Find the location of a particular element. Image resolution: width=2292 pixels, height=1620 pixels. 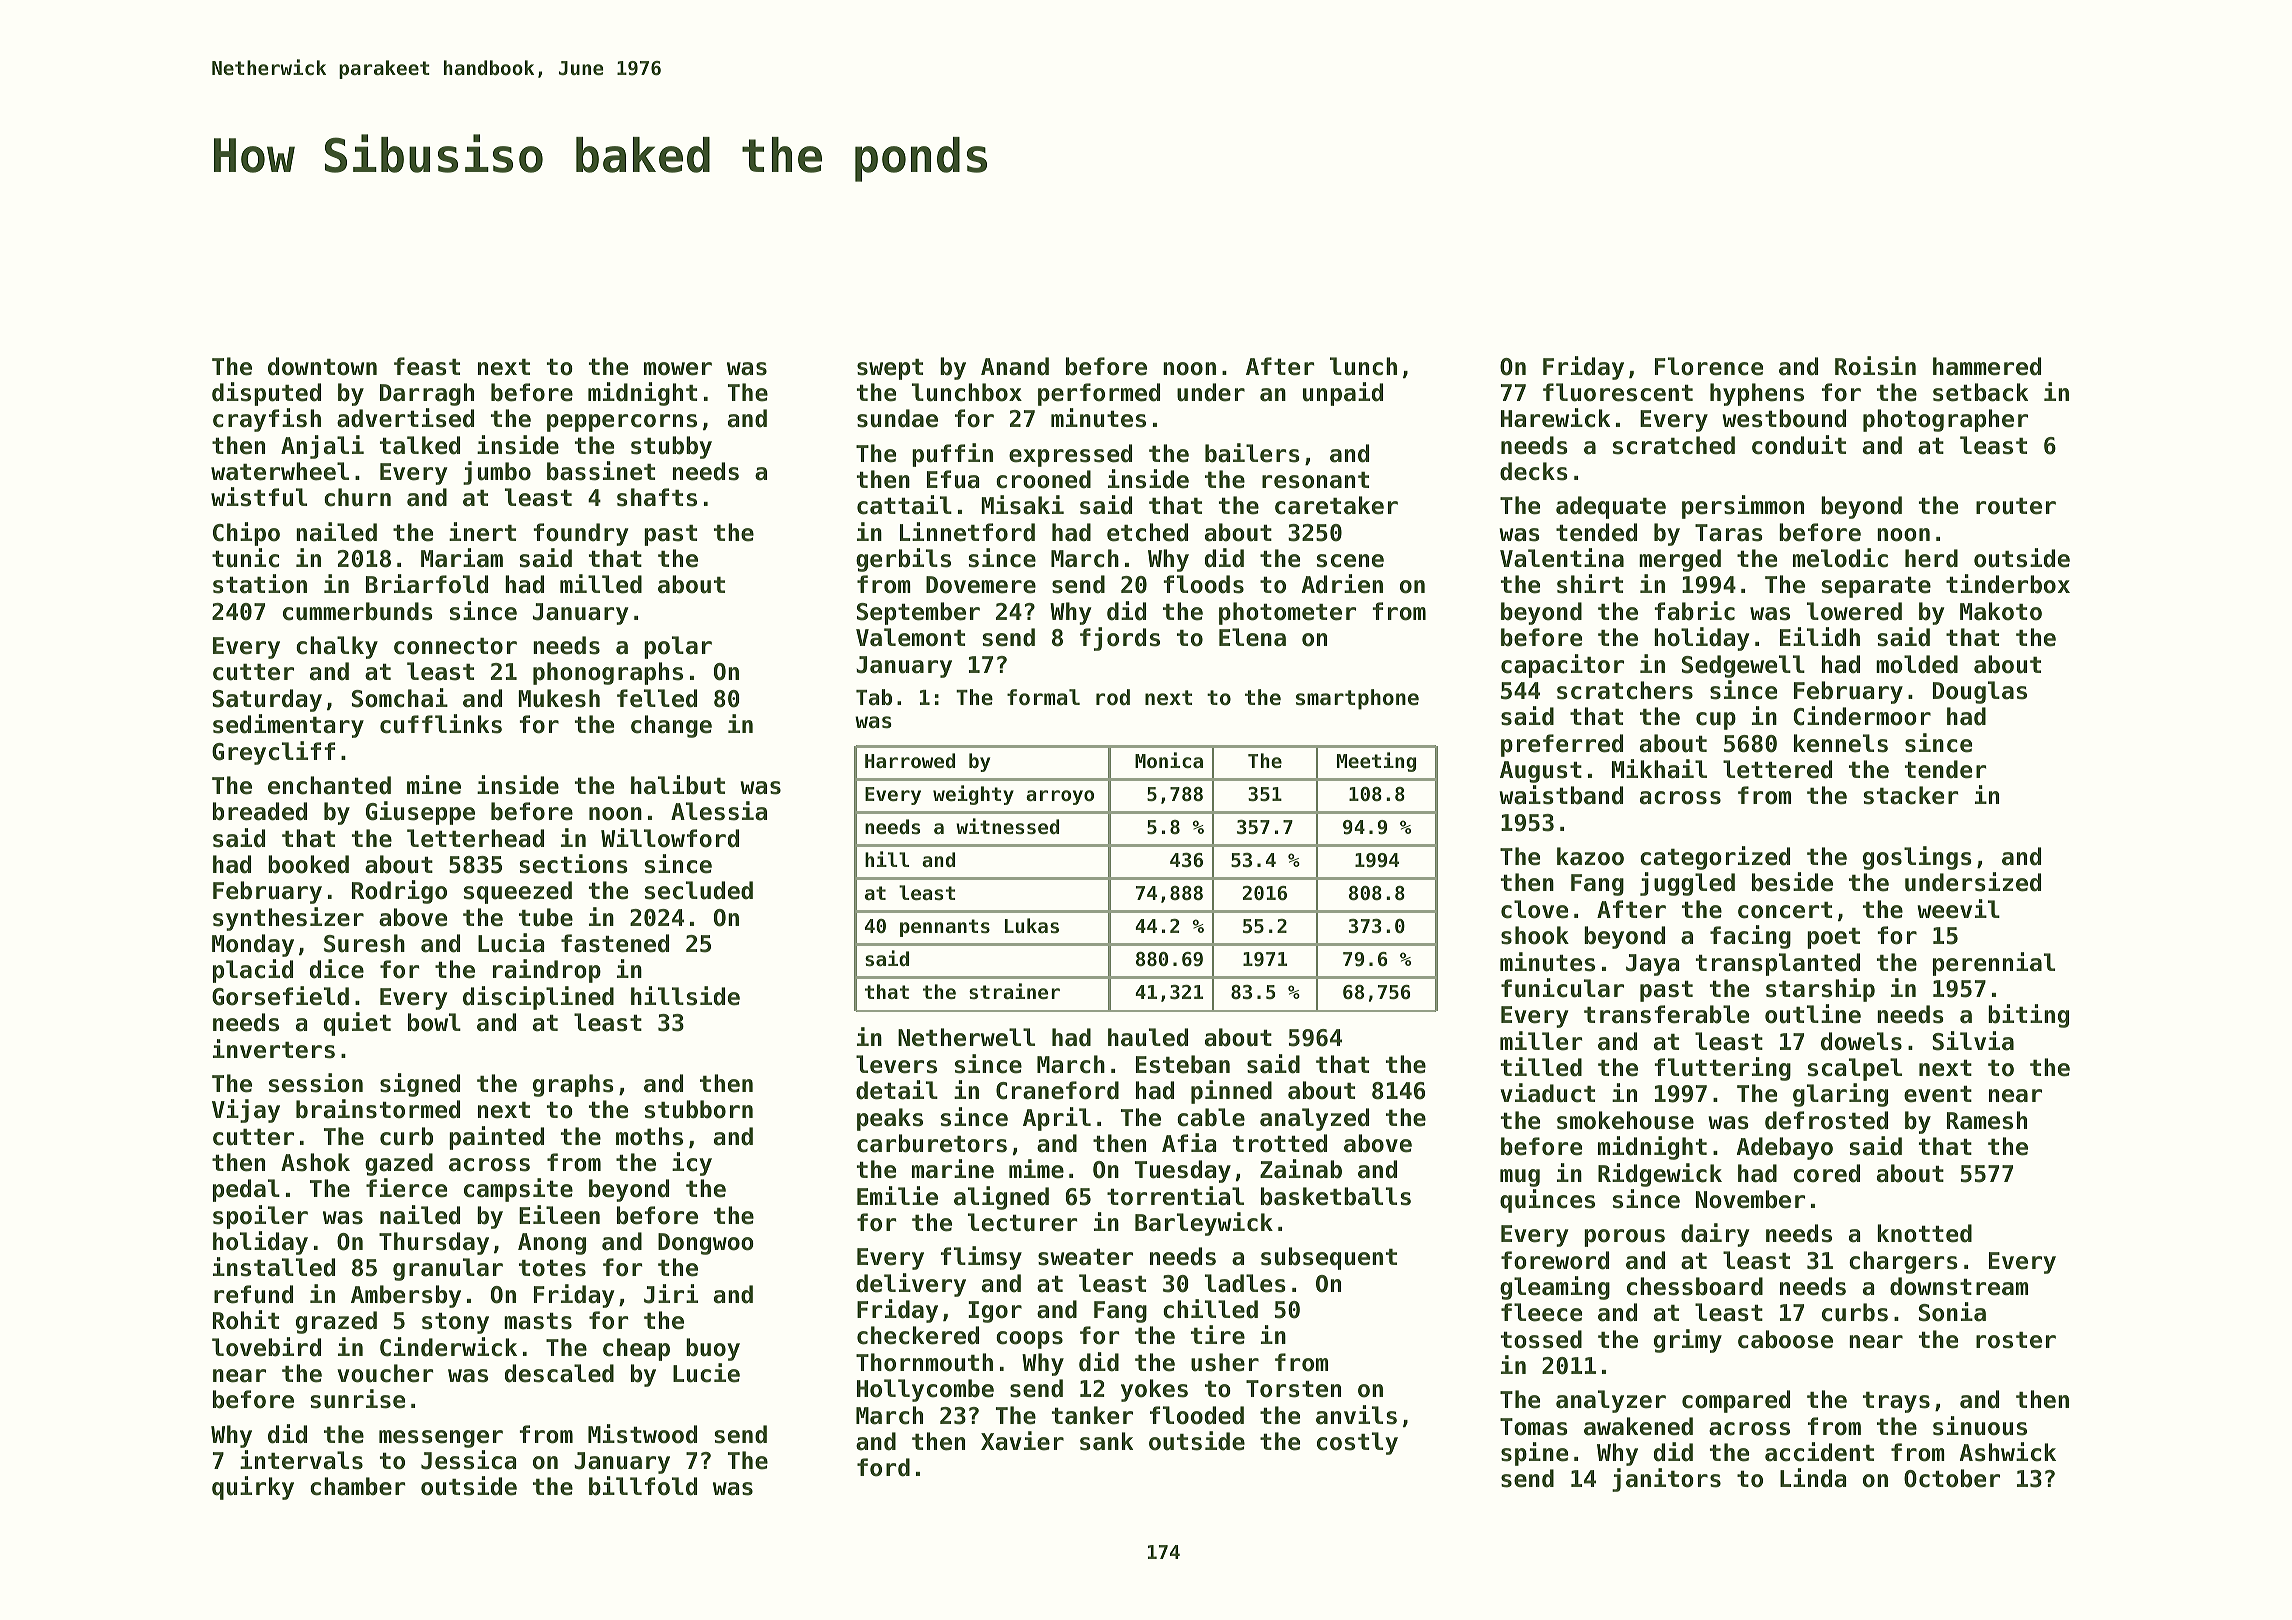

Rohit is located at coordinates (246, 1320).
